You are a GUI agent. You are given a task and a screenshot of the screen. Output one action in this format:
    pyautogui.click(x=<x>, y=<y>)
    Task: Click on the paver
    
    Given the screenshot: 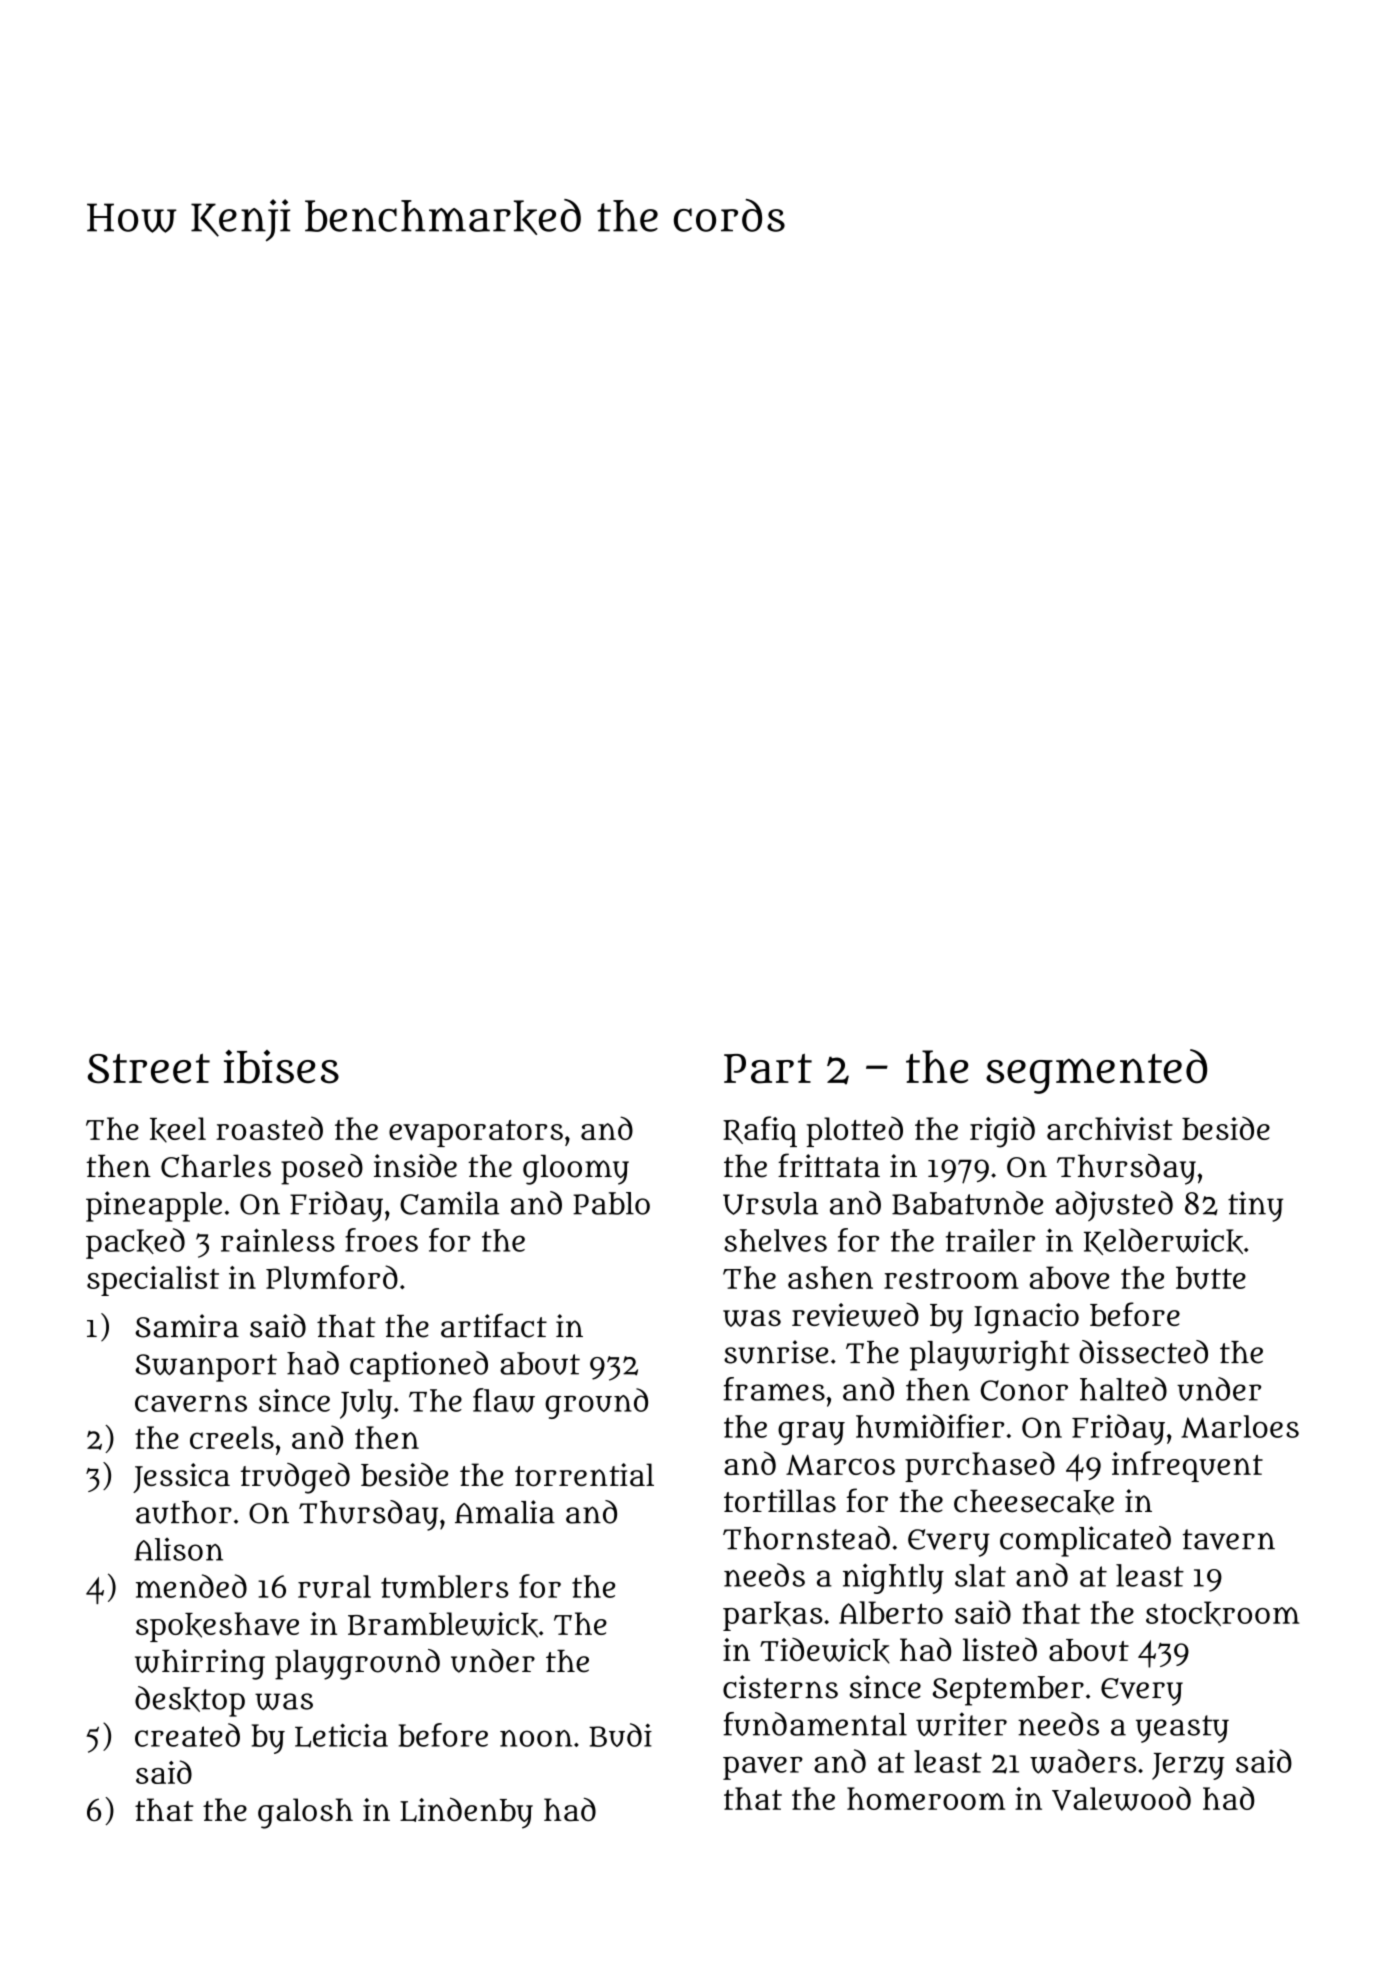 What is the action you would take?
    pyautogui.click(x=763, y=1768)
